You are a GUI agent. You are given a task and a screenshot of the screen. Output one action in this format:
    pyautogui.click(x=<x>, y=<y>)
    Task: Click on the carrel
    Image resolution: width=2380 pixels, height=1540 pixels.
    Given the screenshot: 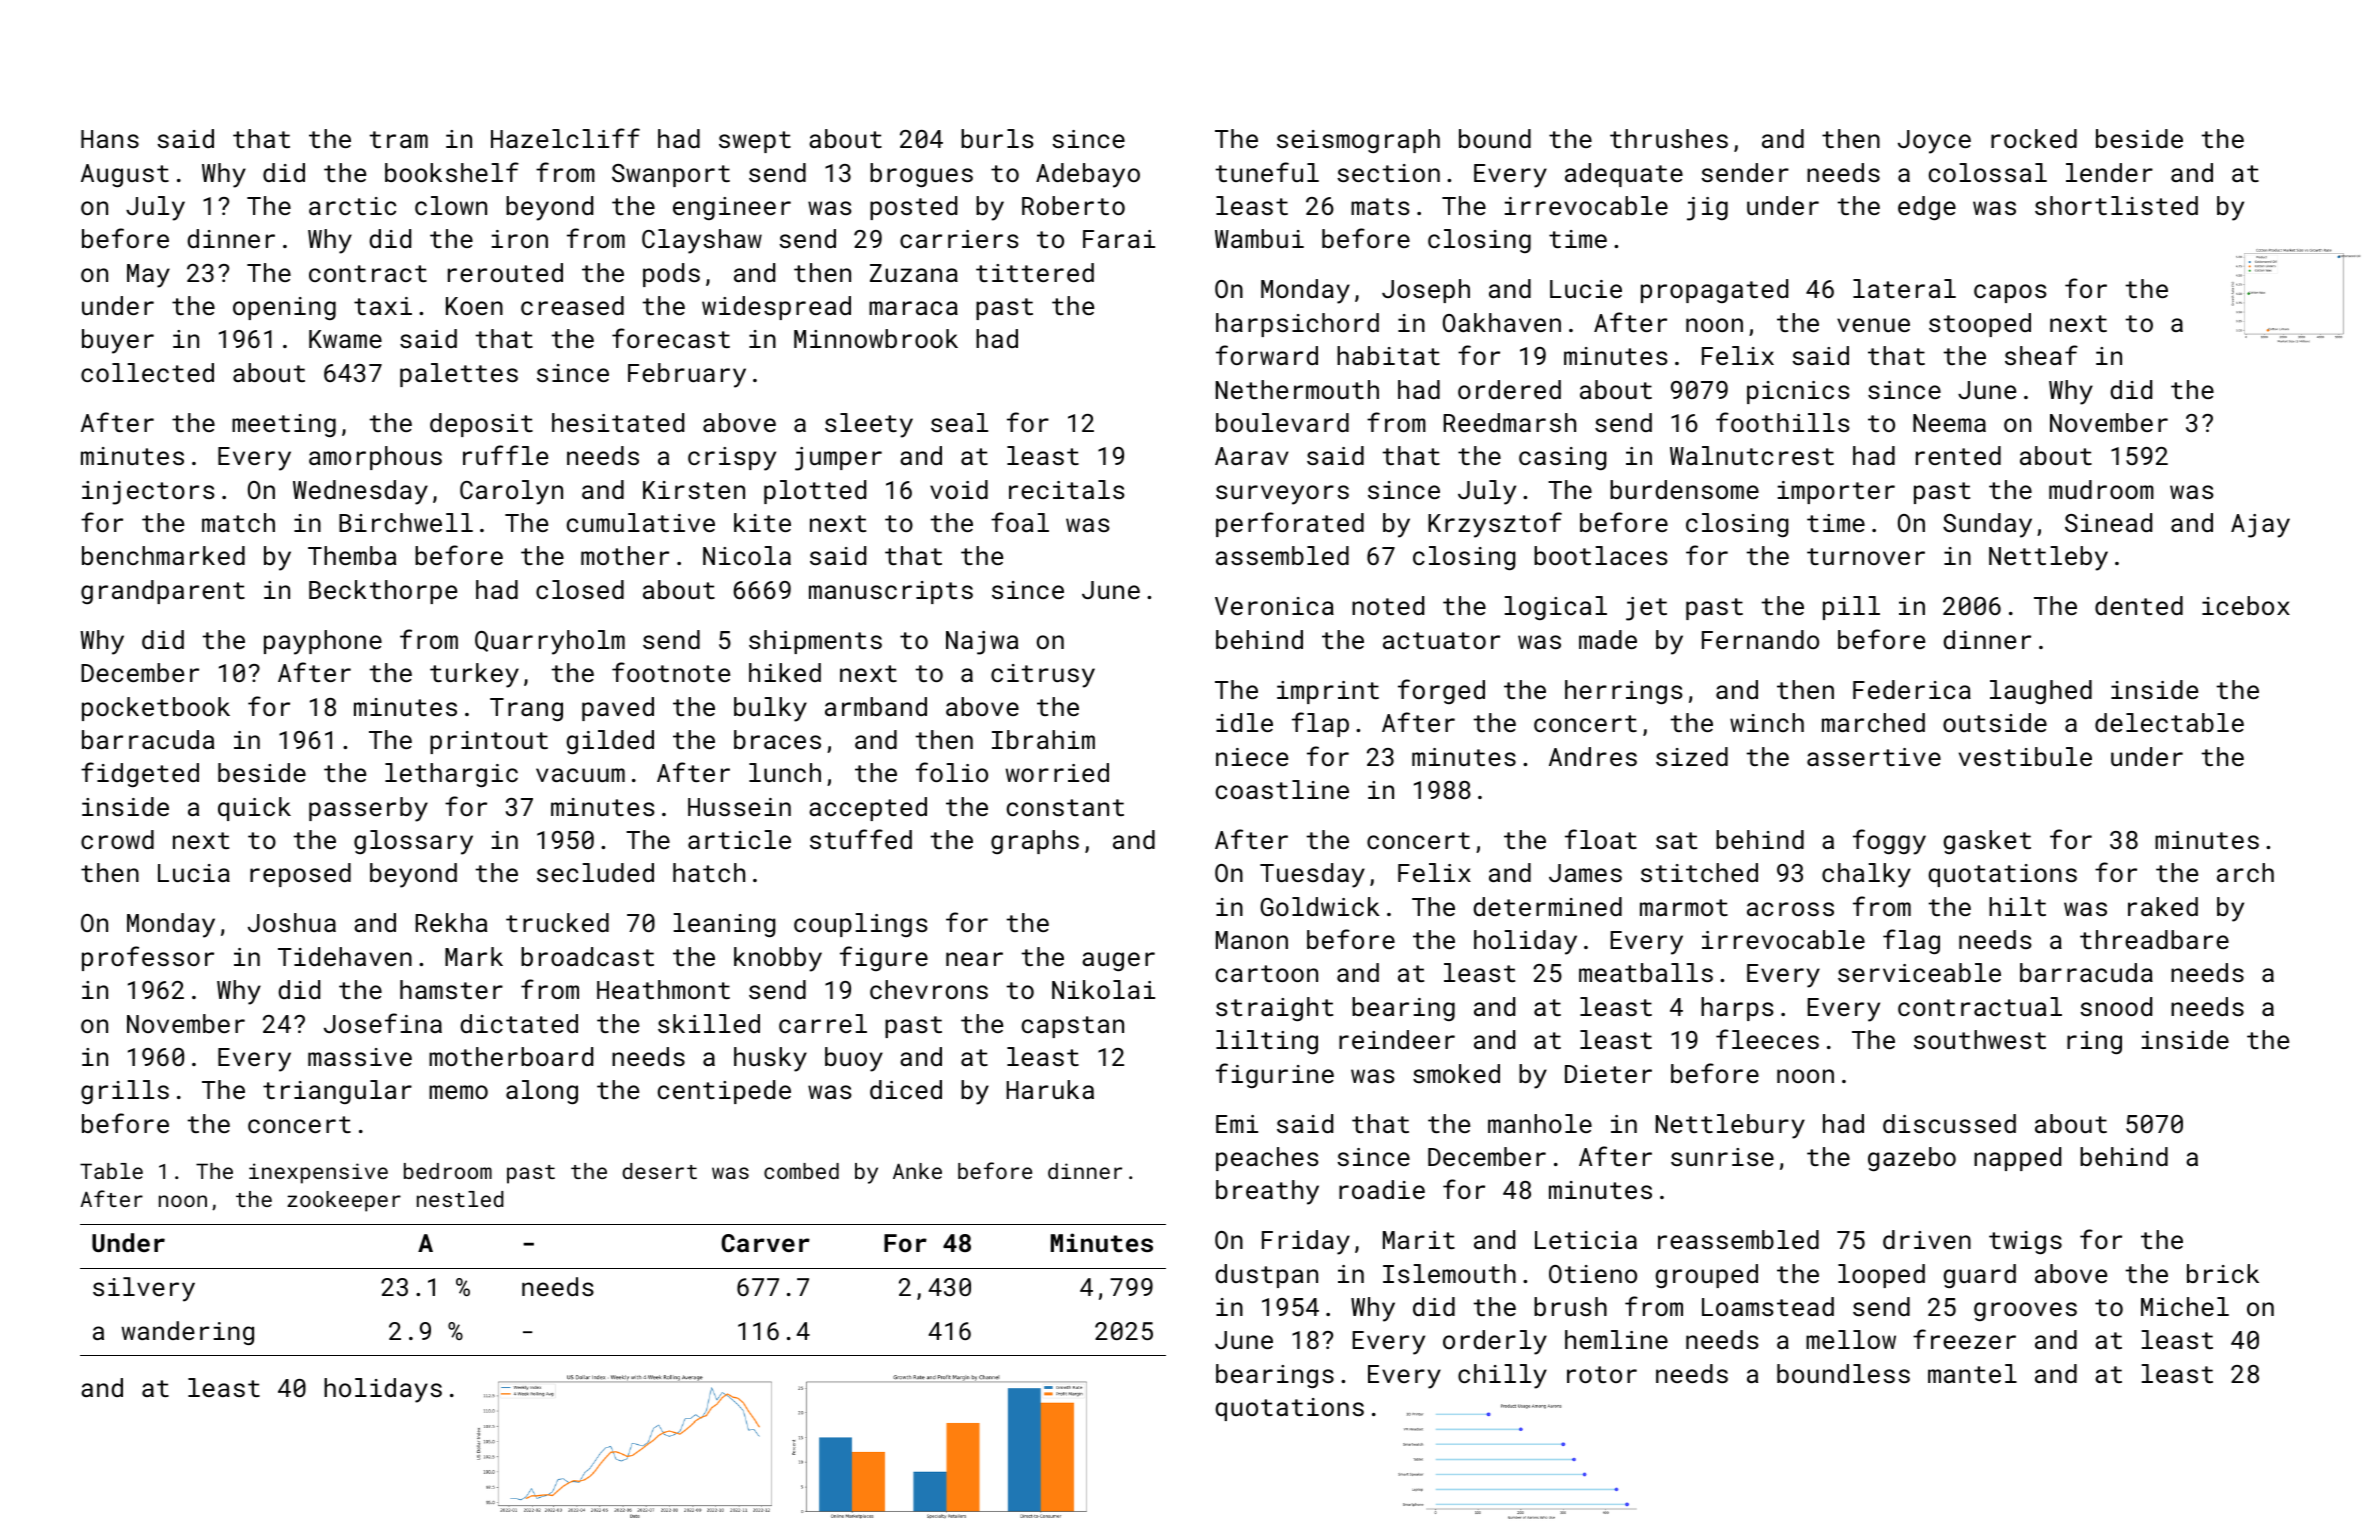 What is the action you would take?
    pyautogui.click(x=823, y=1023)
